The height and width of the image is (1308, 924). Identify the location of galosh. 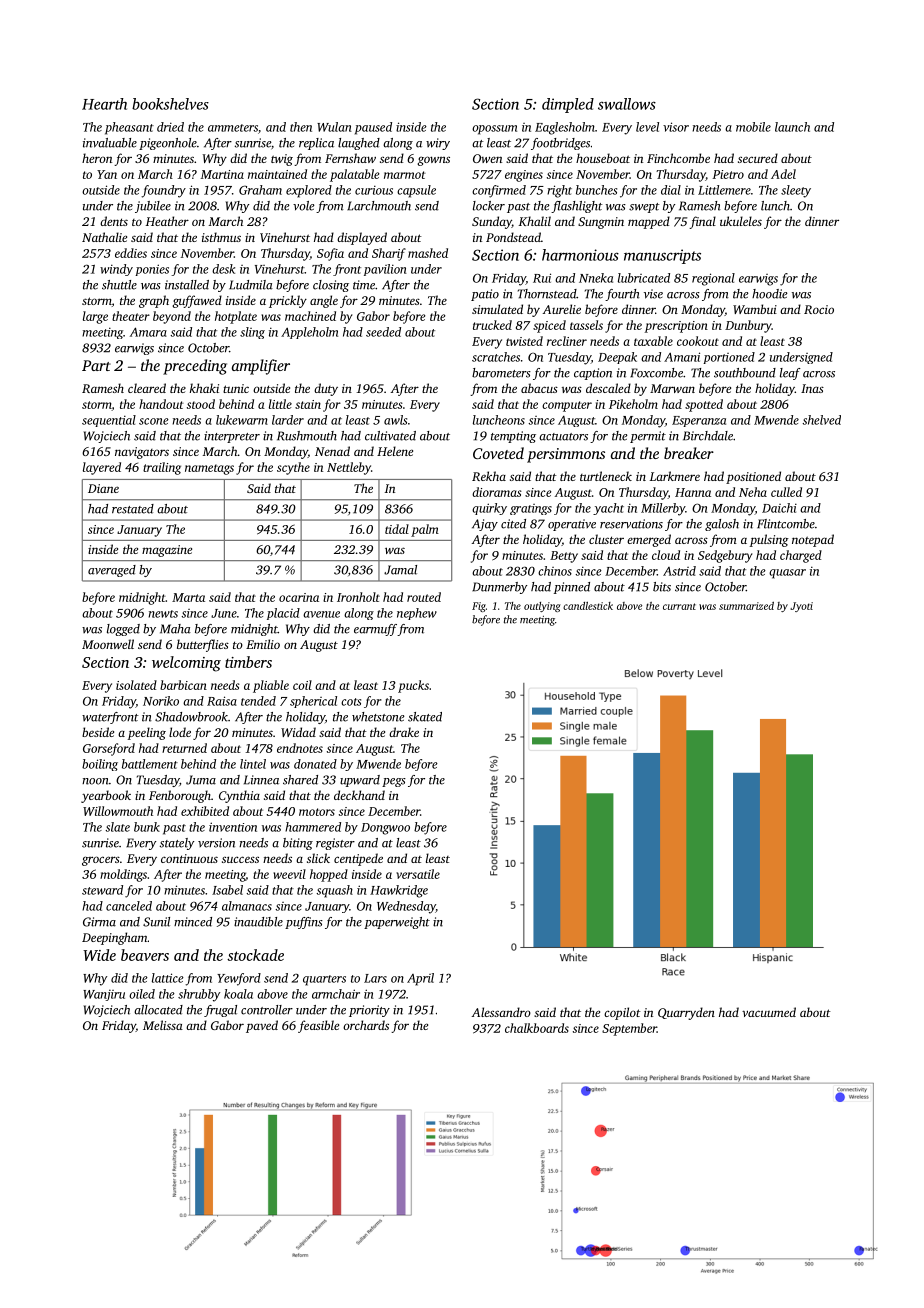
(722, 525).
